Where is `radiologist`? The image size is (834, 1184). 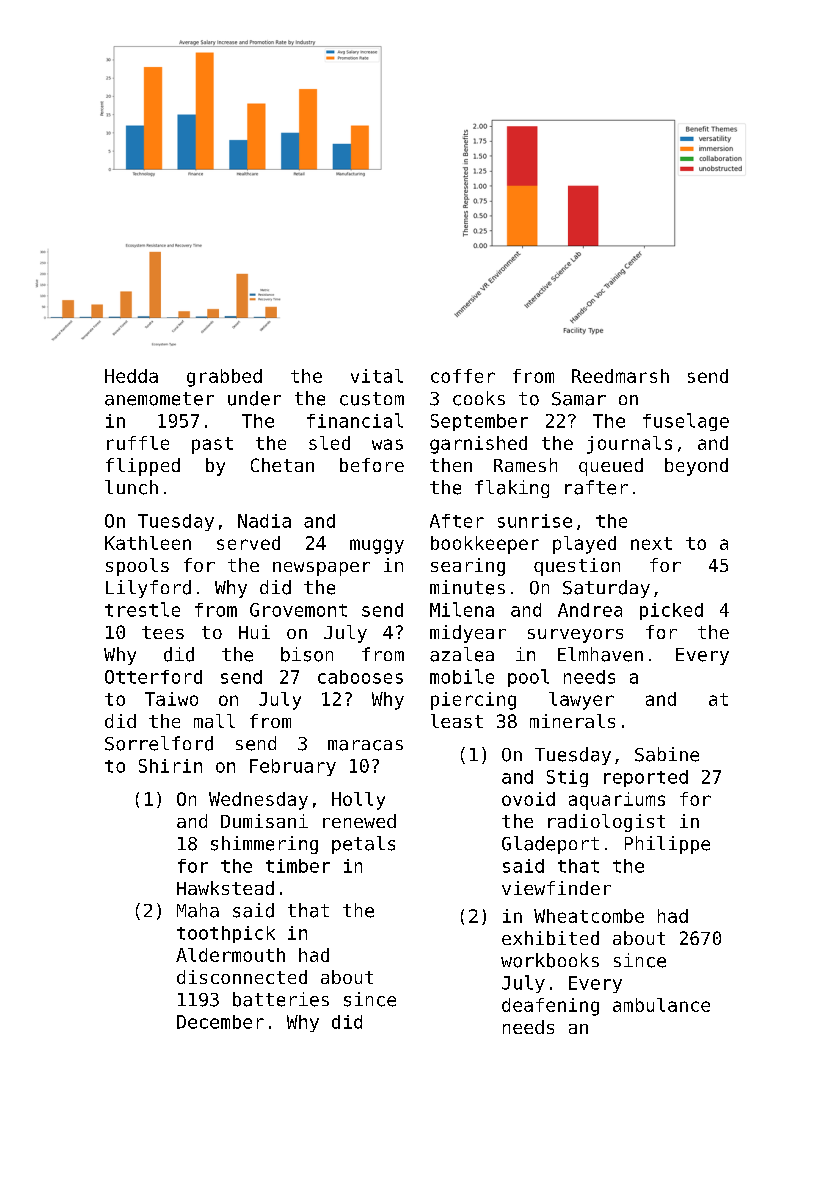
radiologist is located at coordinates (606, 823).
